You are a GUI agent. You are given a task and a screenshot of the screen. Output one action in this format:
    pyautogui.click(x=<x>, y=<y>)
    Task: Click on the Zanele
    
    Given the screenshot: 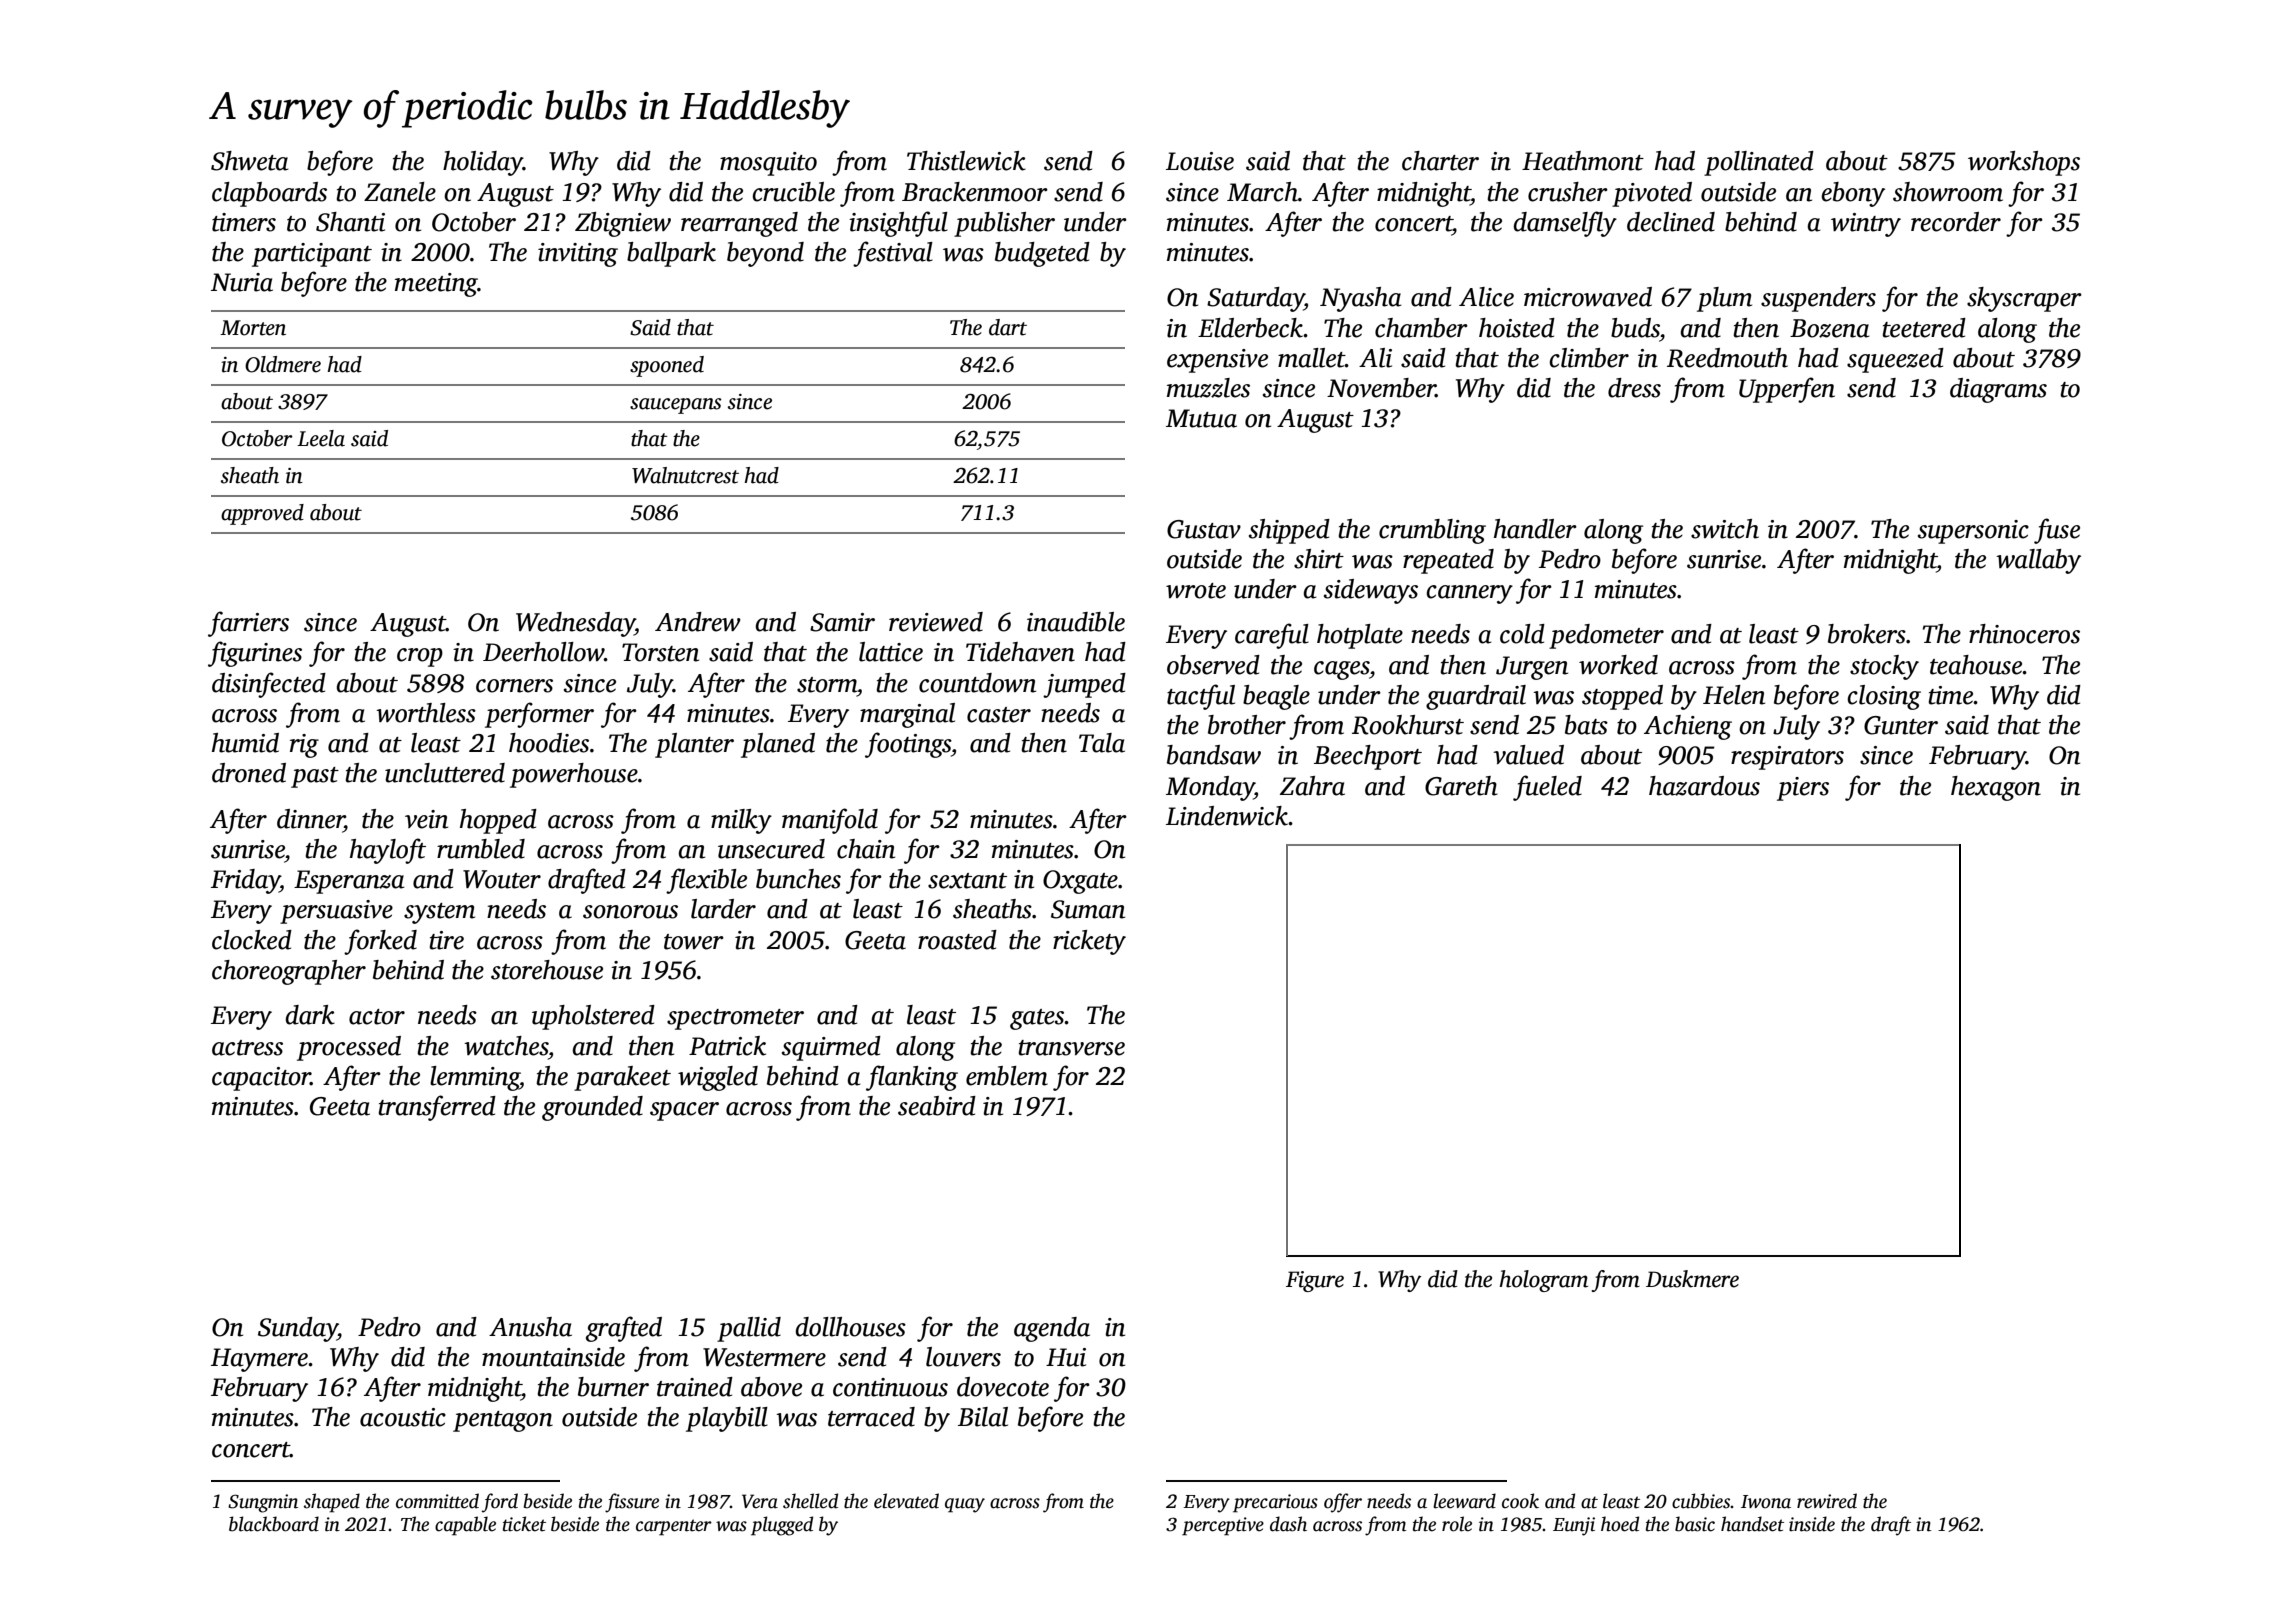 What is the action you would take?
    pyautogui.click(x=400, y=192)
